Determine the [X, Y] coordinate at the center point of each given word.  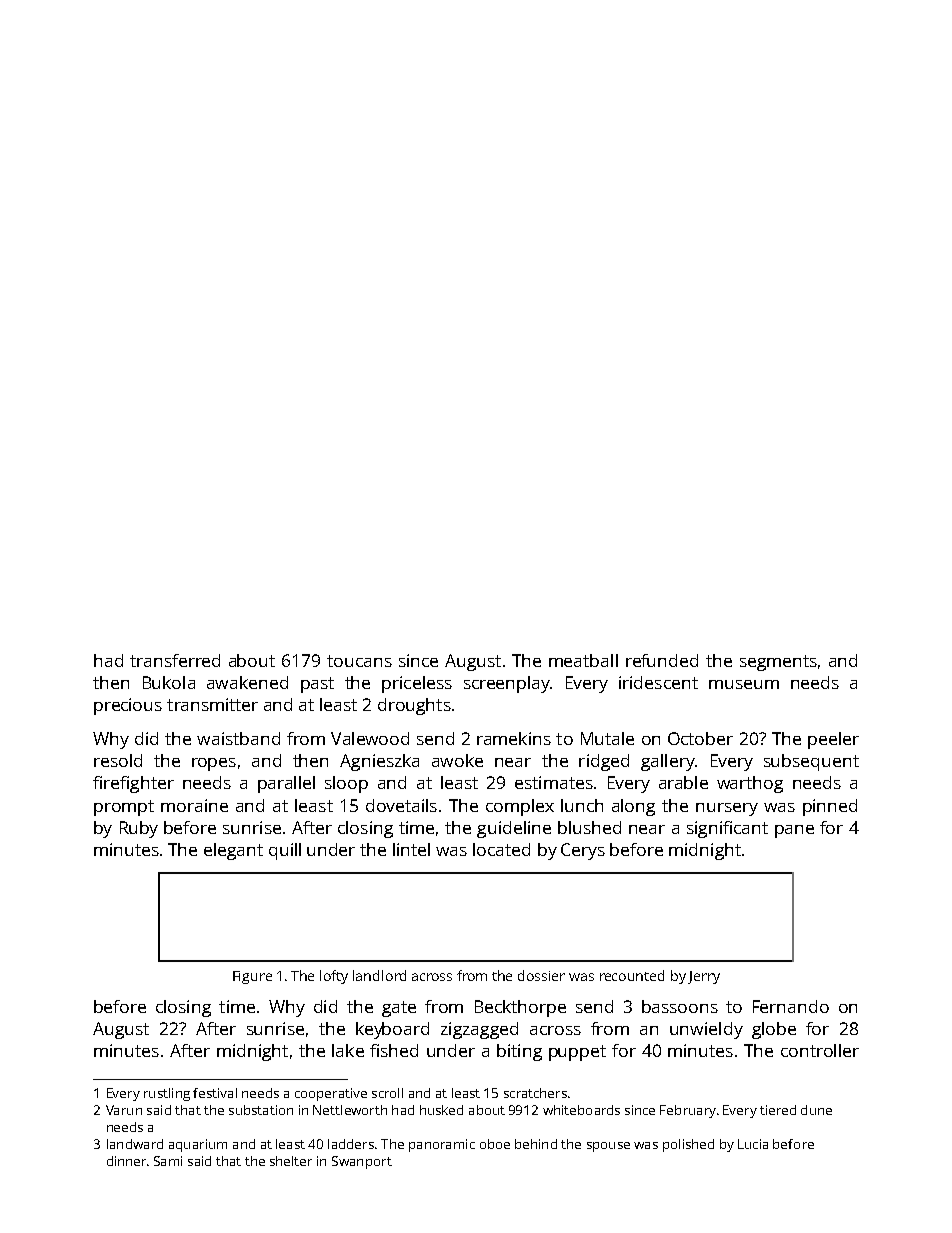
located [501, 849]
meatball [583, 660]
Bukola [169, 682]
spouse [608, 1147]
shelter [291, 1161]
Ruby [139, 829]
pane [794, 831]
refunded [662, 660]
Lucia [753, 1144]
